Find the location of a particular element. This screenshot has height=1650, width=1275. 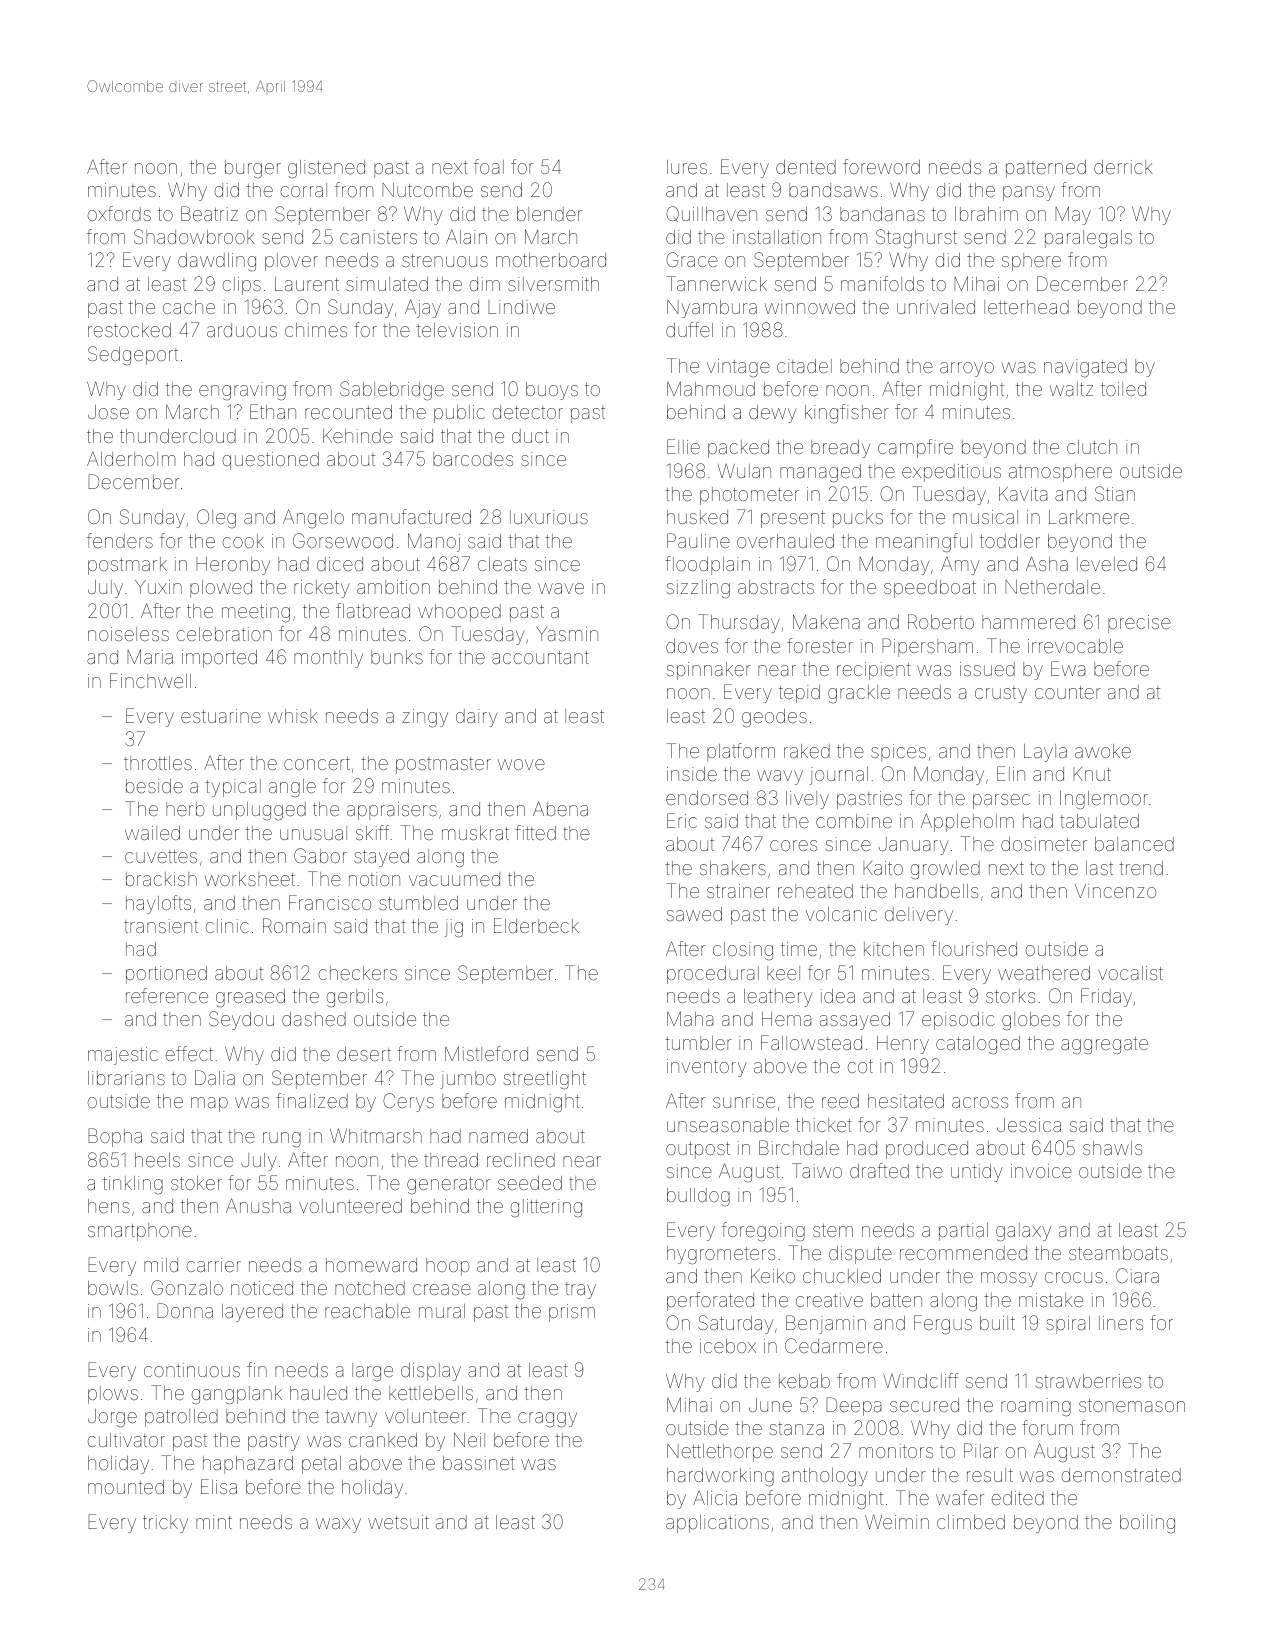

time is located at coordinates (799, 949).
